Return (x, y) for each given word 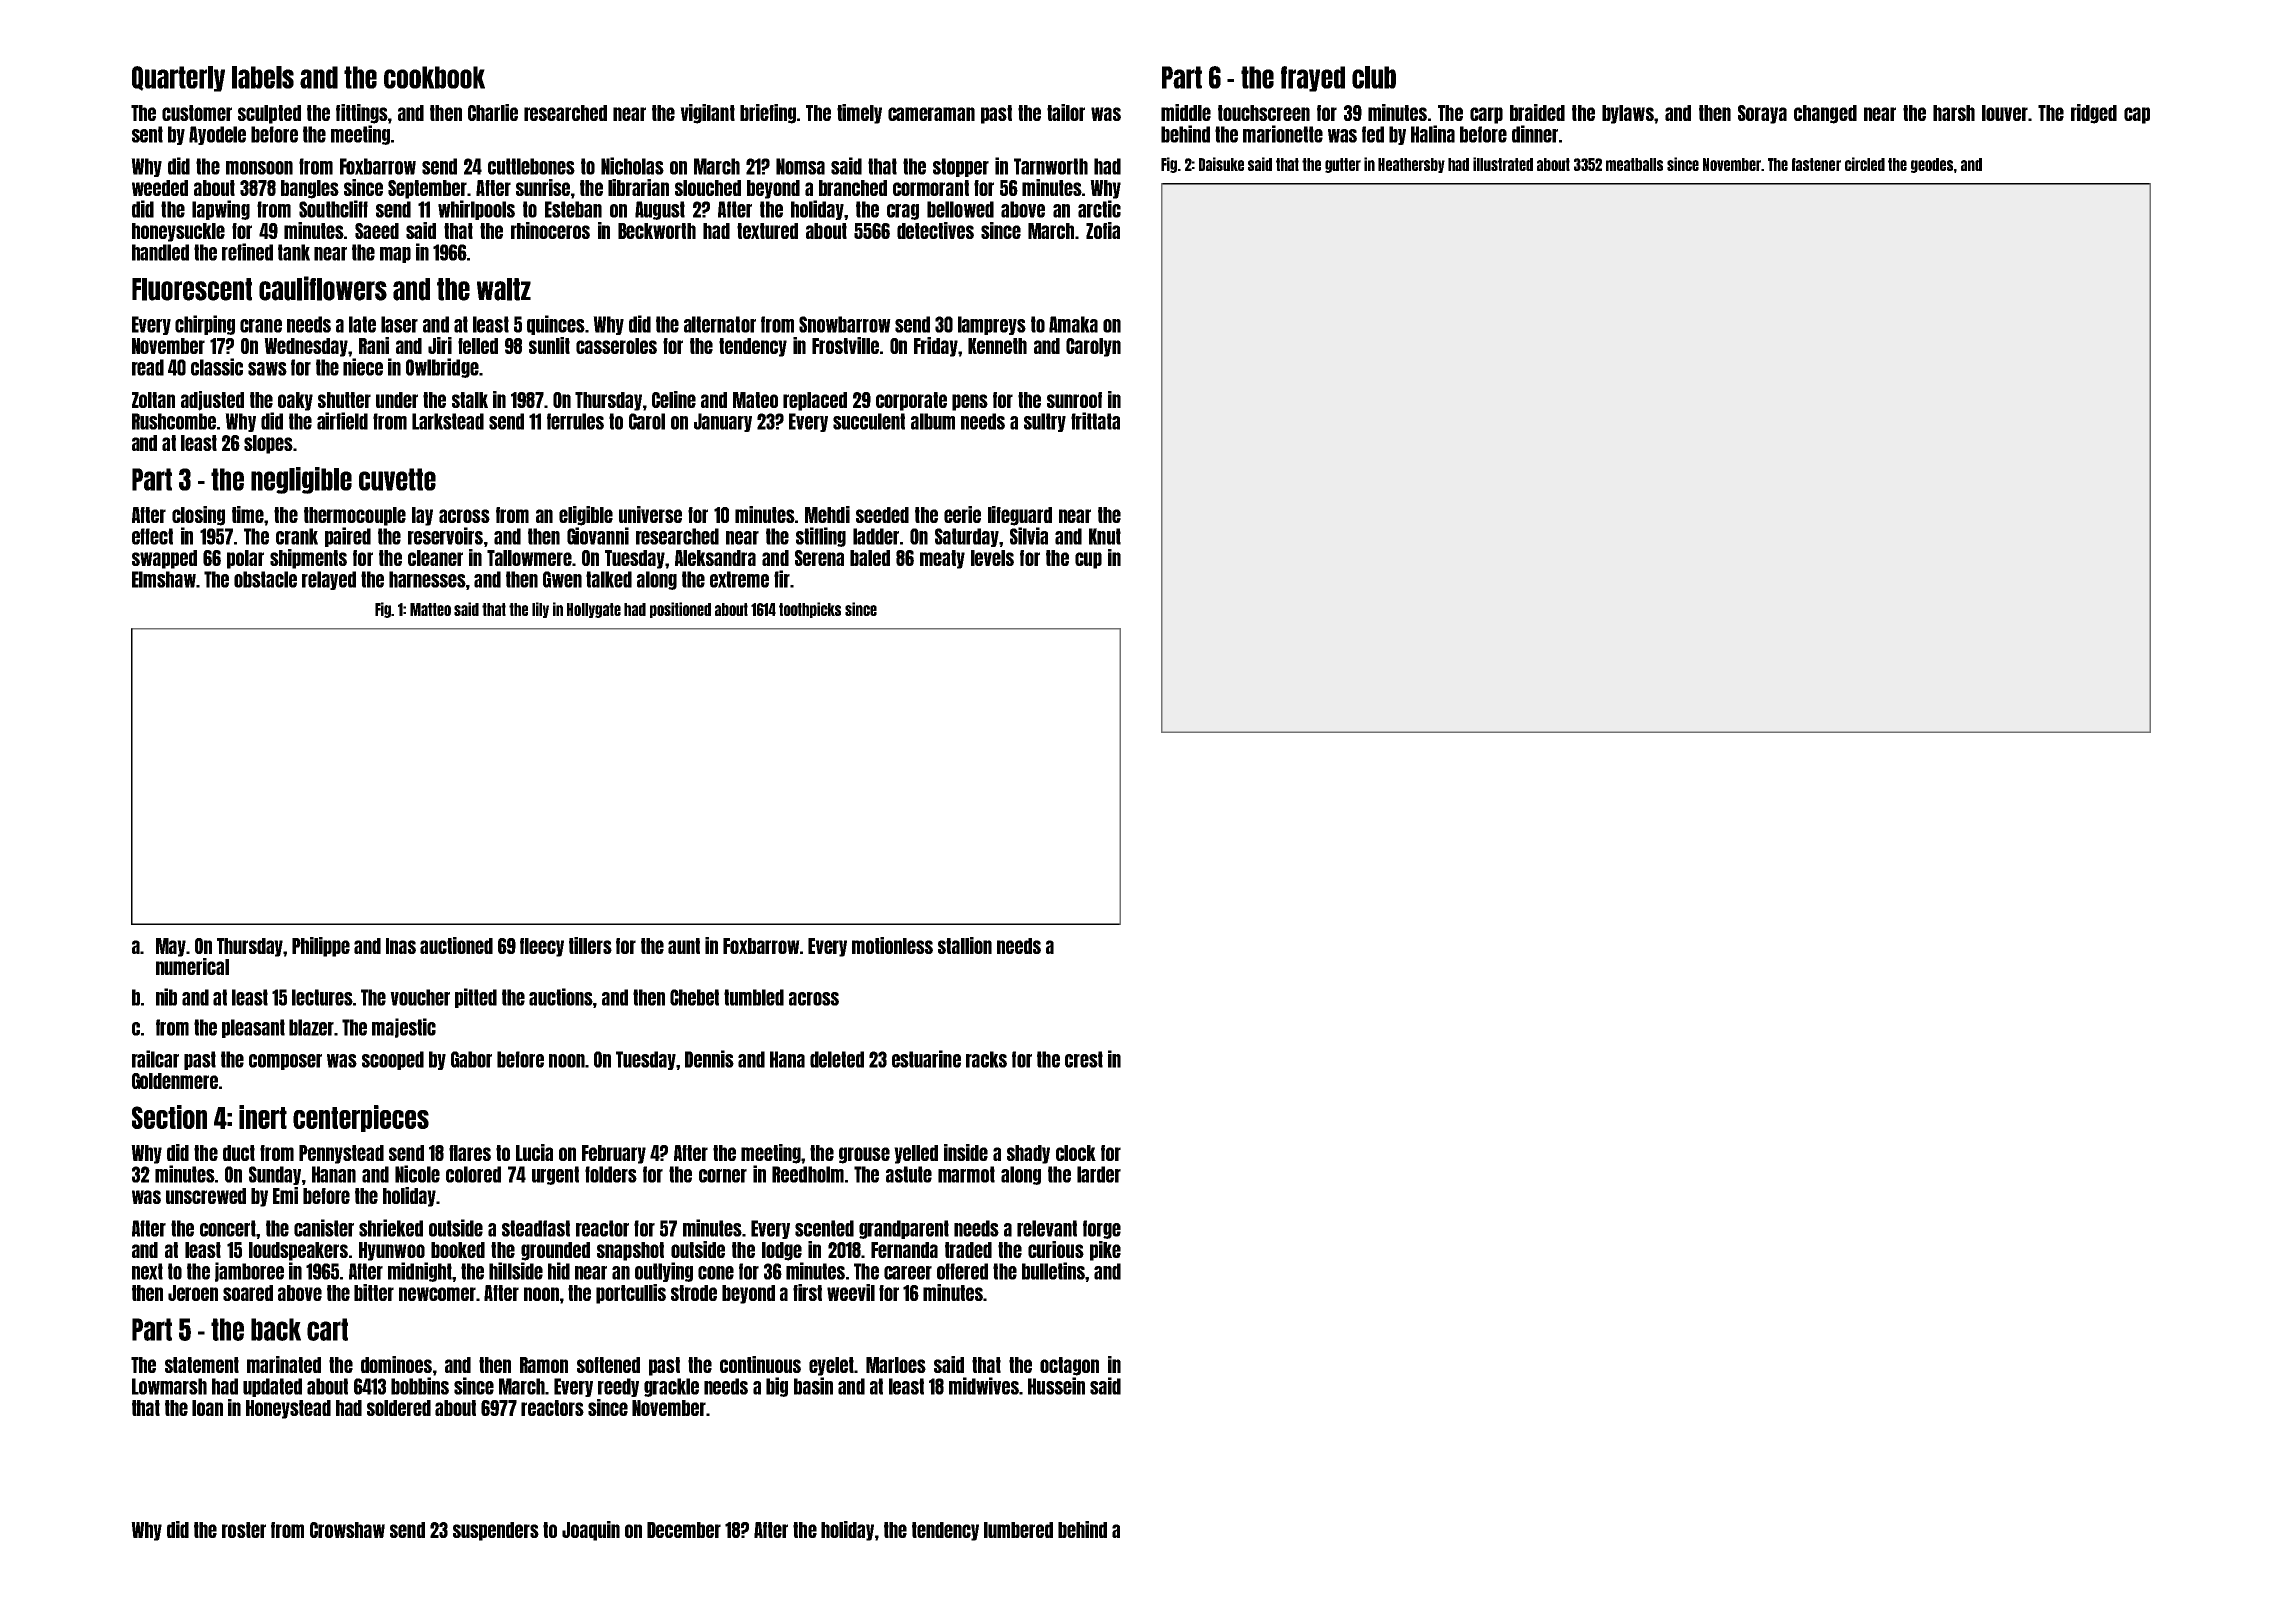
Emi (285, 1195)
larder (1099, 1174)
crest (1084, 1059)
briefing (768, 114)
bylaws (1628, 114)
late (362, 324)
